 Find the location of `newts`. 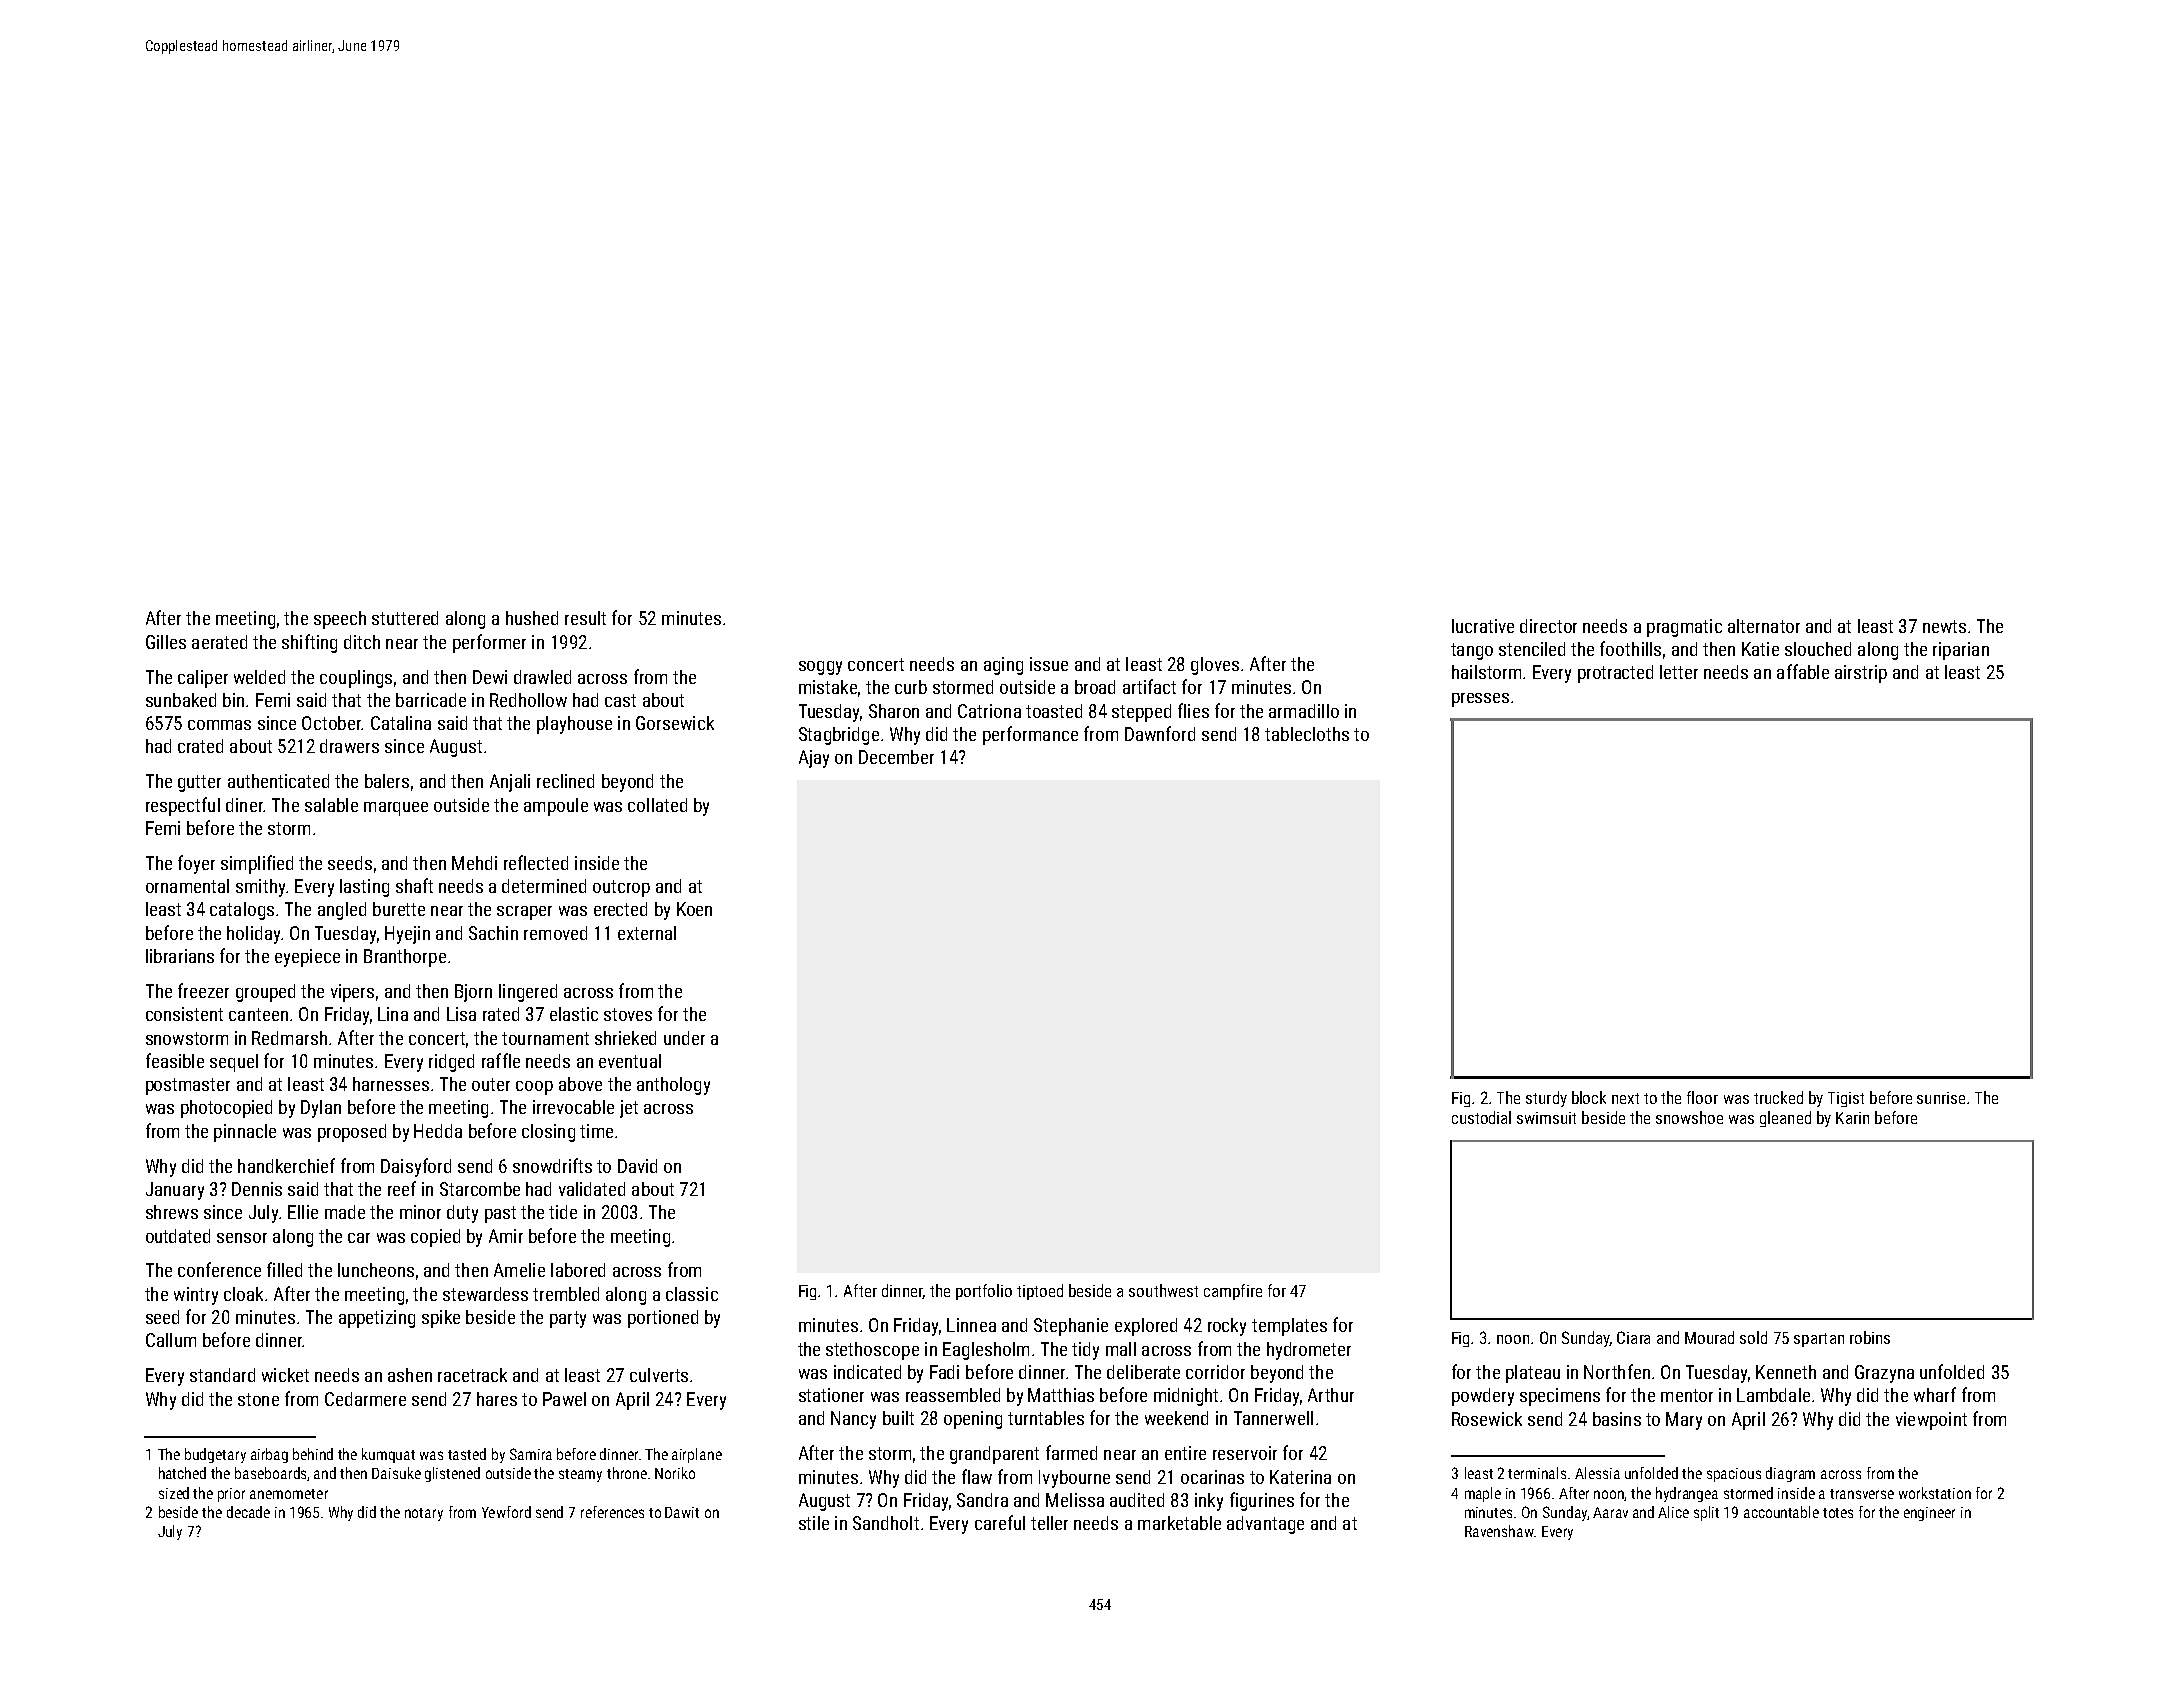

newts is located at coordinates (1944, 626).
